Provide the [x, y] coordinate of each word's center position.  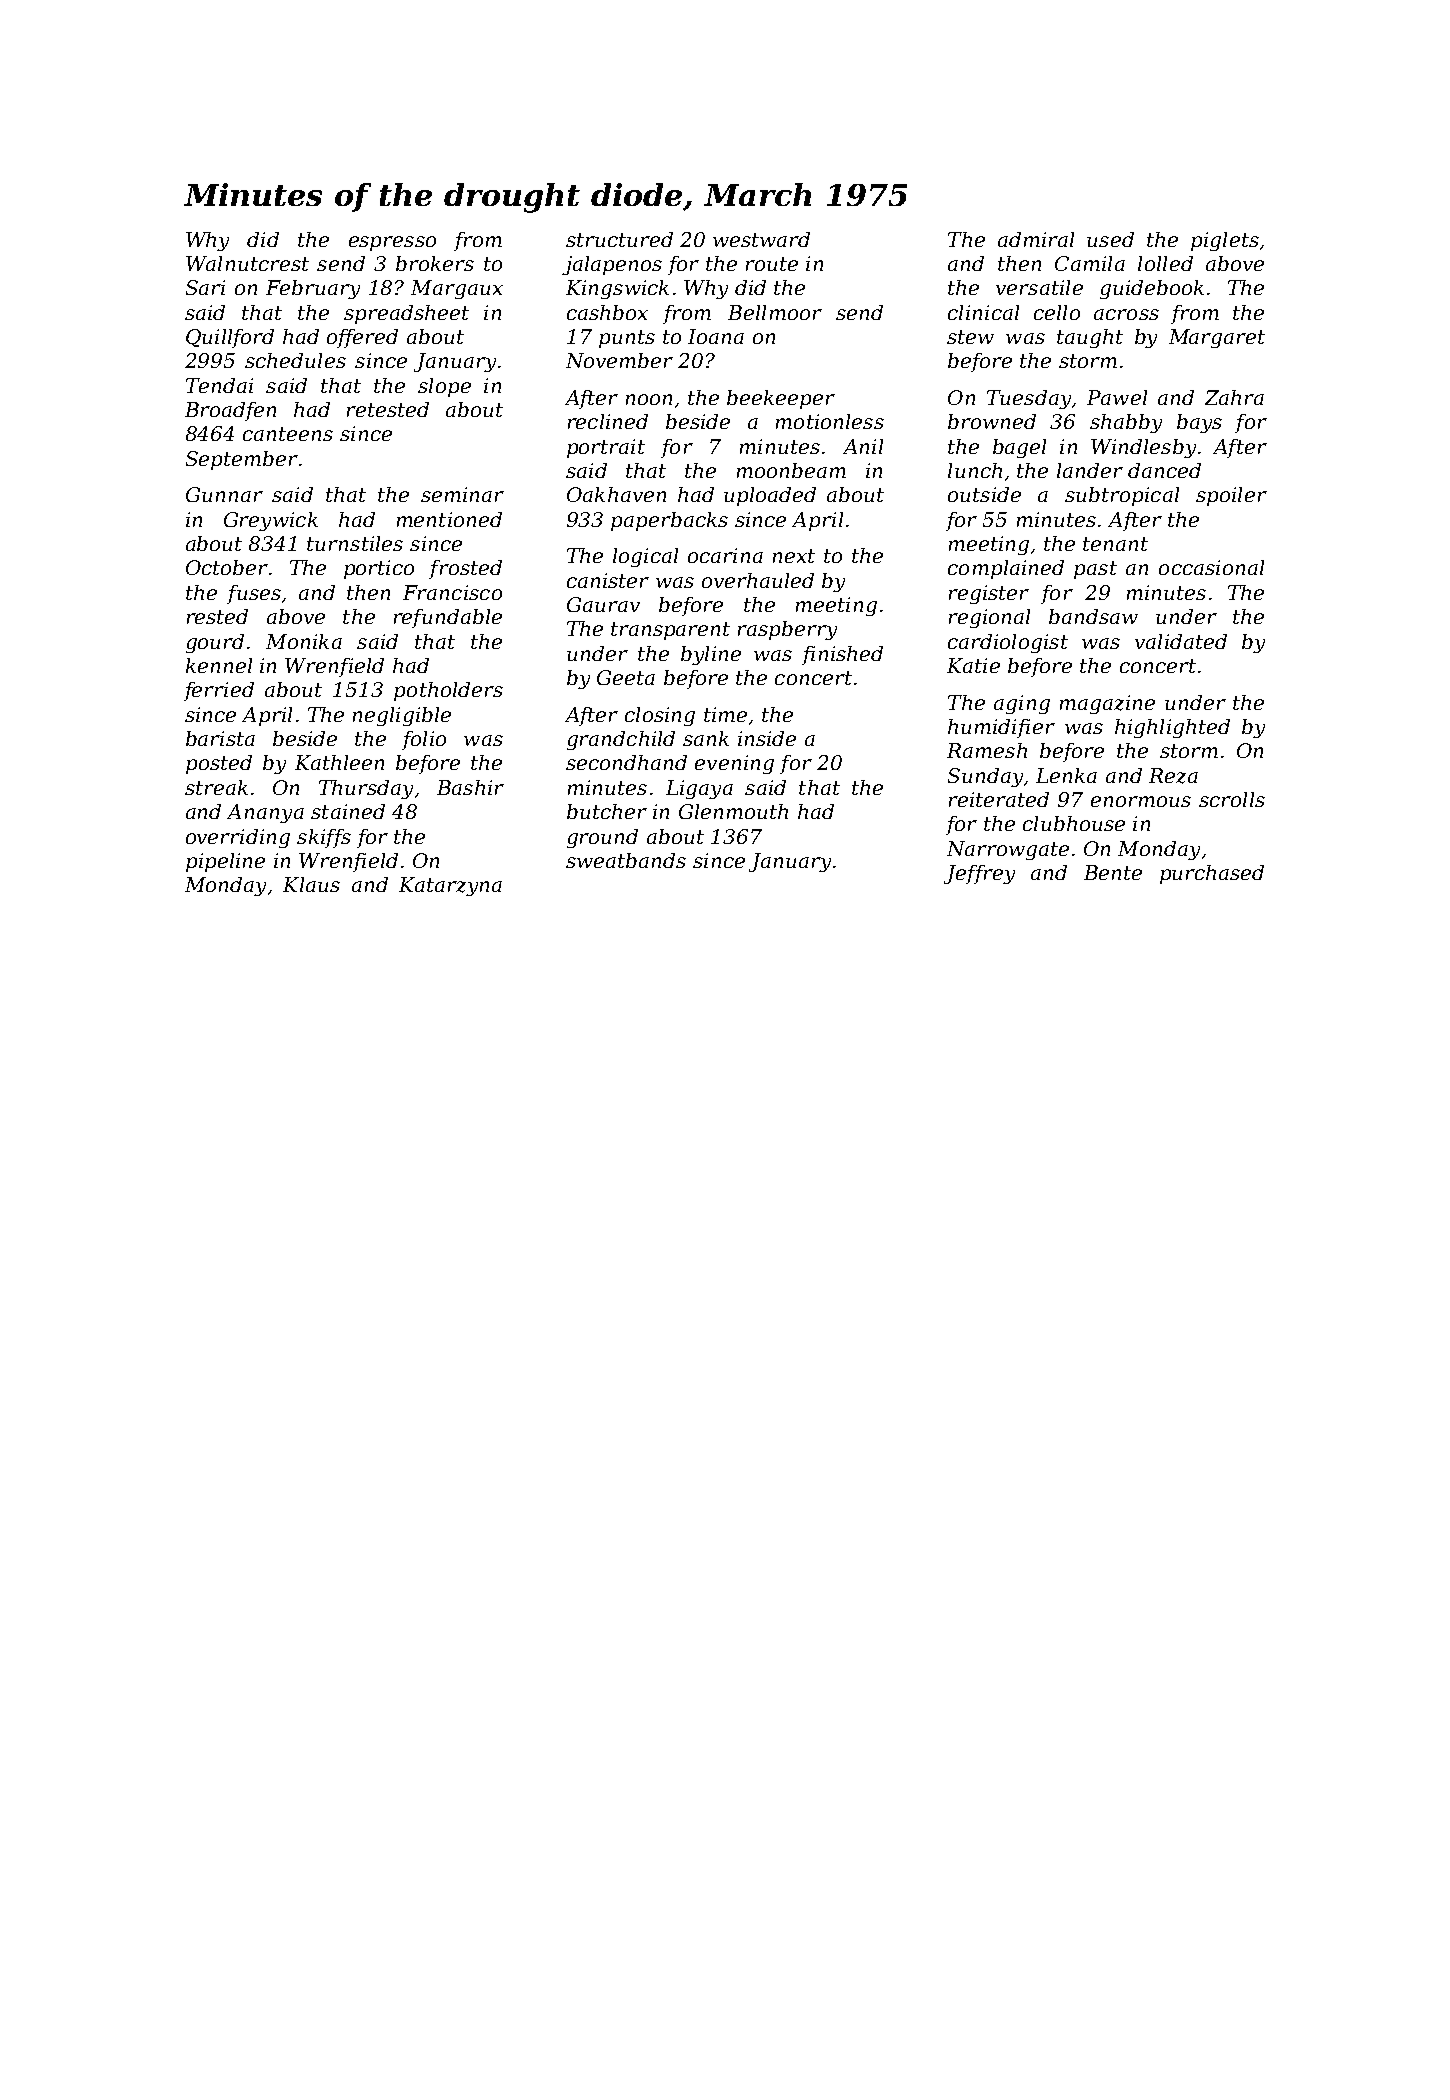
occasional [1211, 567]
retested [388, 409]
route [772, 264]
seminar [462, 494]
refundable [448, 618]
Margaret [1217, 338]
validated [1181, 641]
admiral [1036, 239]
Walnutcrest [247, 263]
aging [1022, 704]
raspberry [787, 630]
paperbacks [669, 521]
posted [219, 764]
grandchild [621, 740]
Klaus [311, 884]
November [619, 360]
